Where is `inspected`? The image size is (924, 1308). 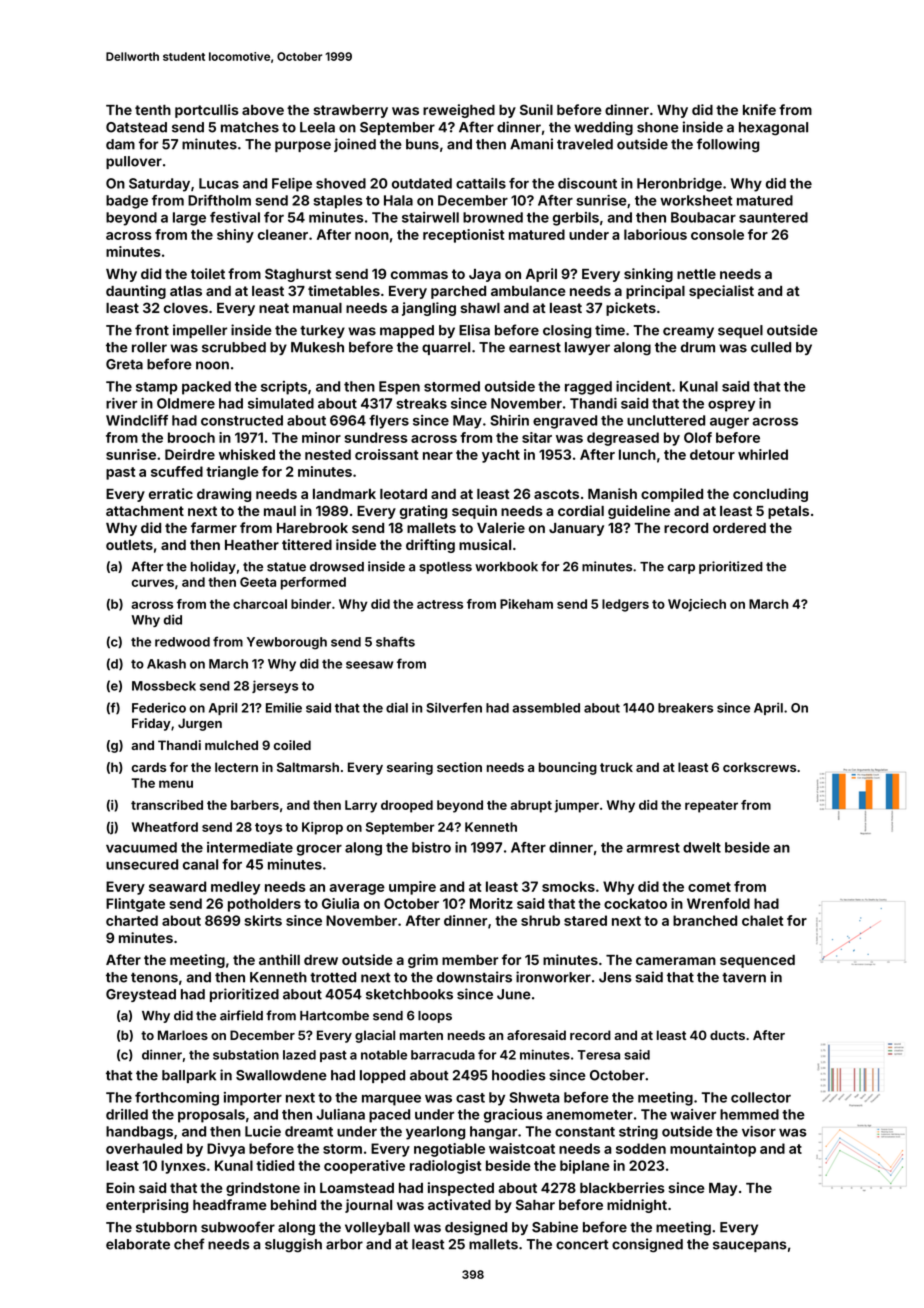
inspected is located at coordinates (461, 1189).
